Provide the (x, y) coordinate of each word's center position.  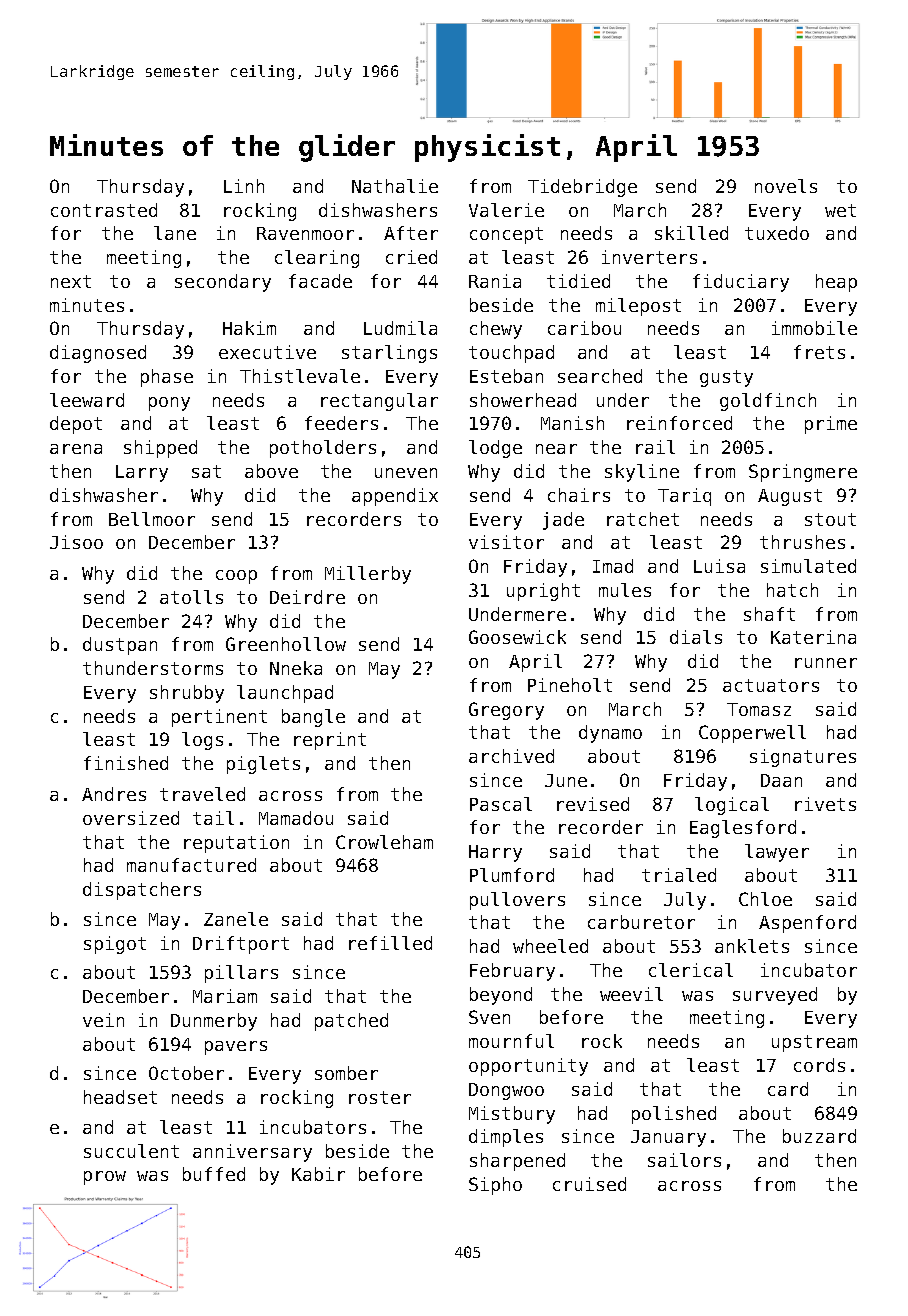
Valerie (506, 210)
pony (169, 404)
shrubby (187, 694)
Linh (244, 186)
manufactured (191, 865)
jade (563, 521)
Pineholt (570, 685)
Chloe (765, 899)
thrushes (802, 542)
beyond (501, 996)
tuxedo (777, 233)
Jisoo (76, 542)
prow (105, 1178)
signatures (803, 758)
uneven (406, 473)
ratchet (643, 519)
